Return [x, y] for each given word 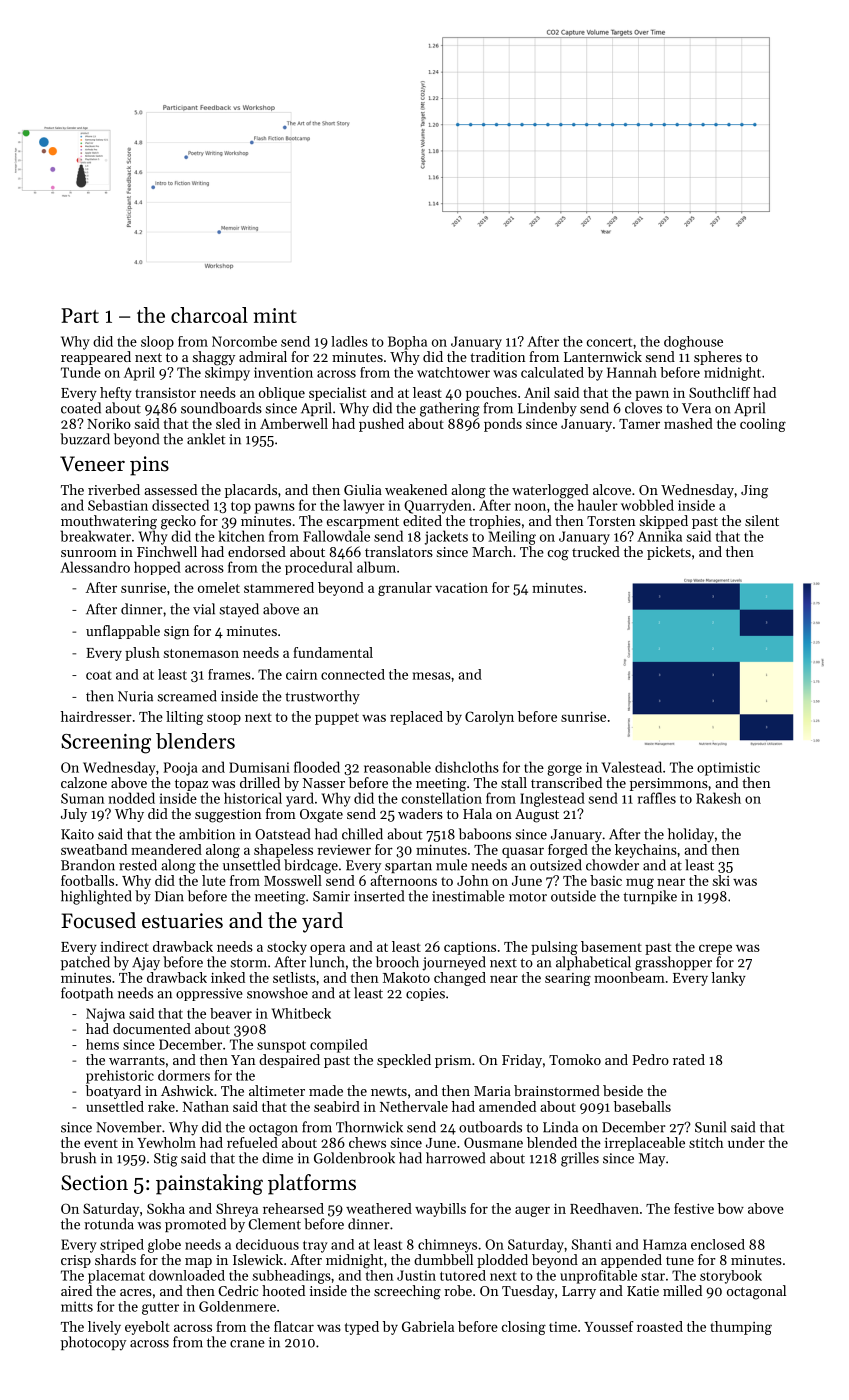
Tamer [639, 424]
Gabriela [428, 1326]
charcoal [209, 315]
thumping [741, 1328]
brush [78, 1158]
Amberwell [294, 423]
